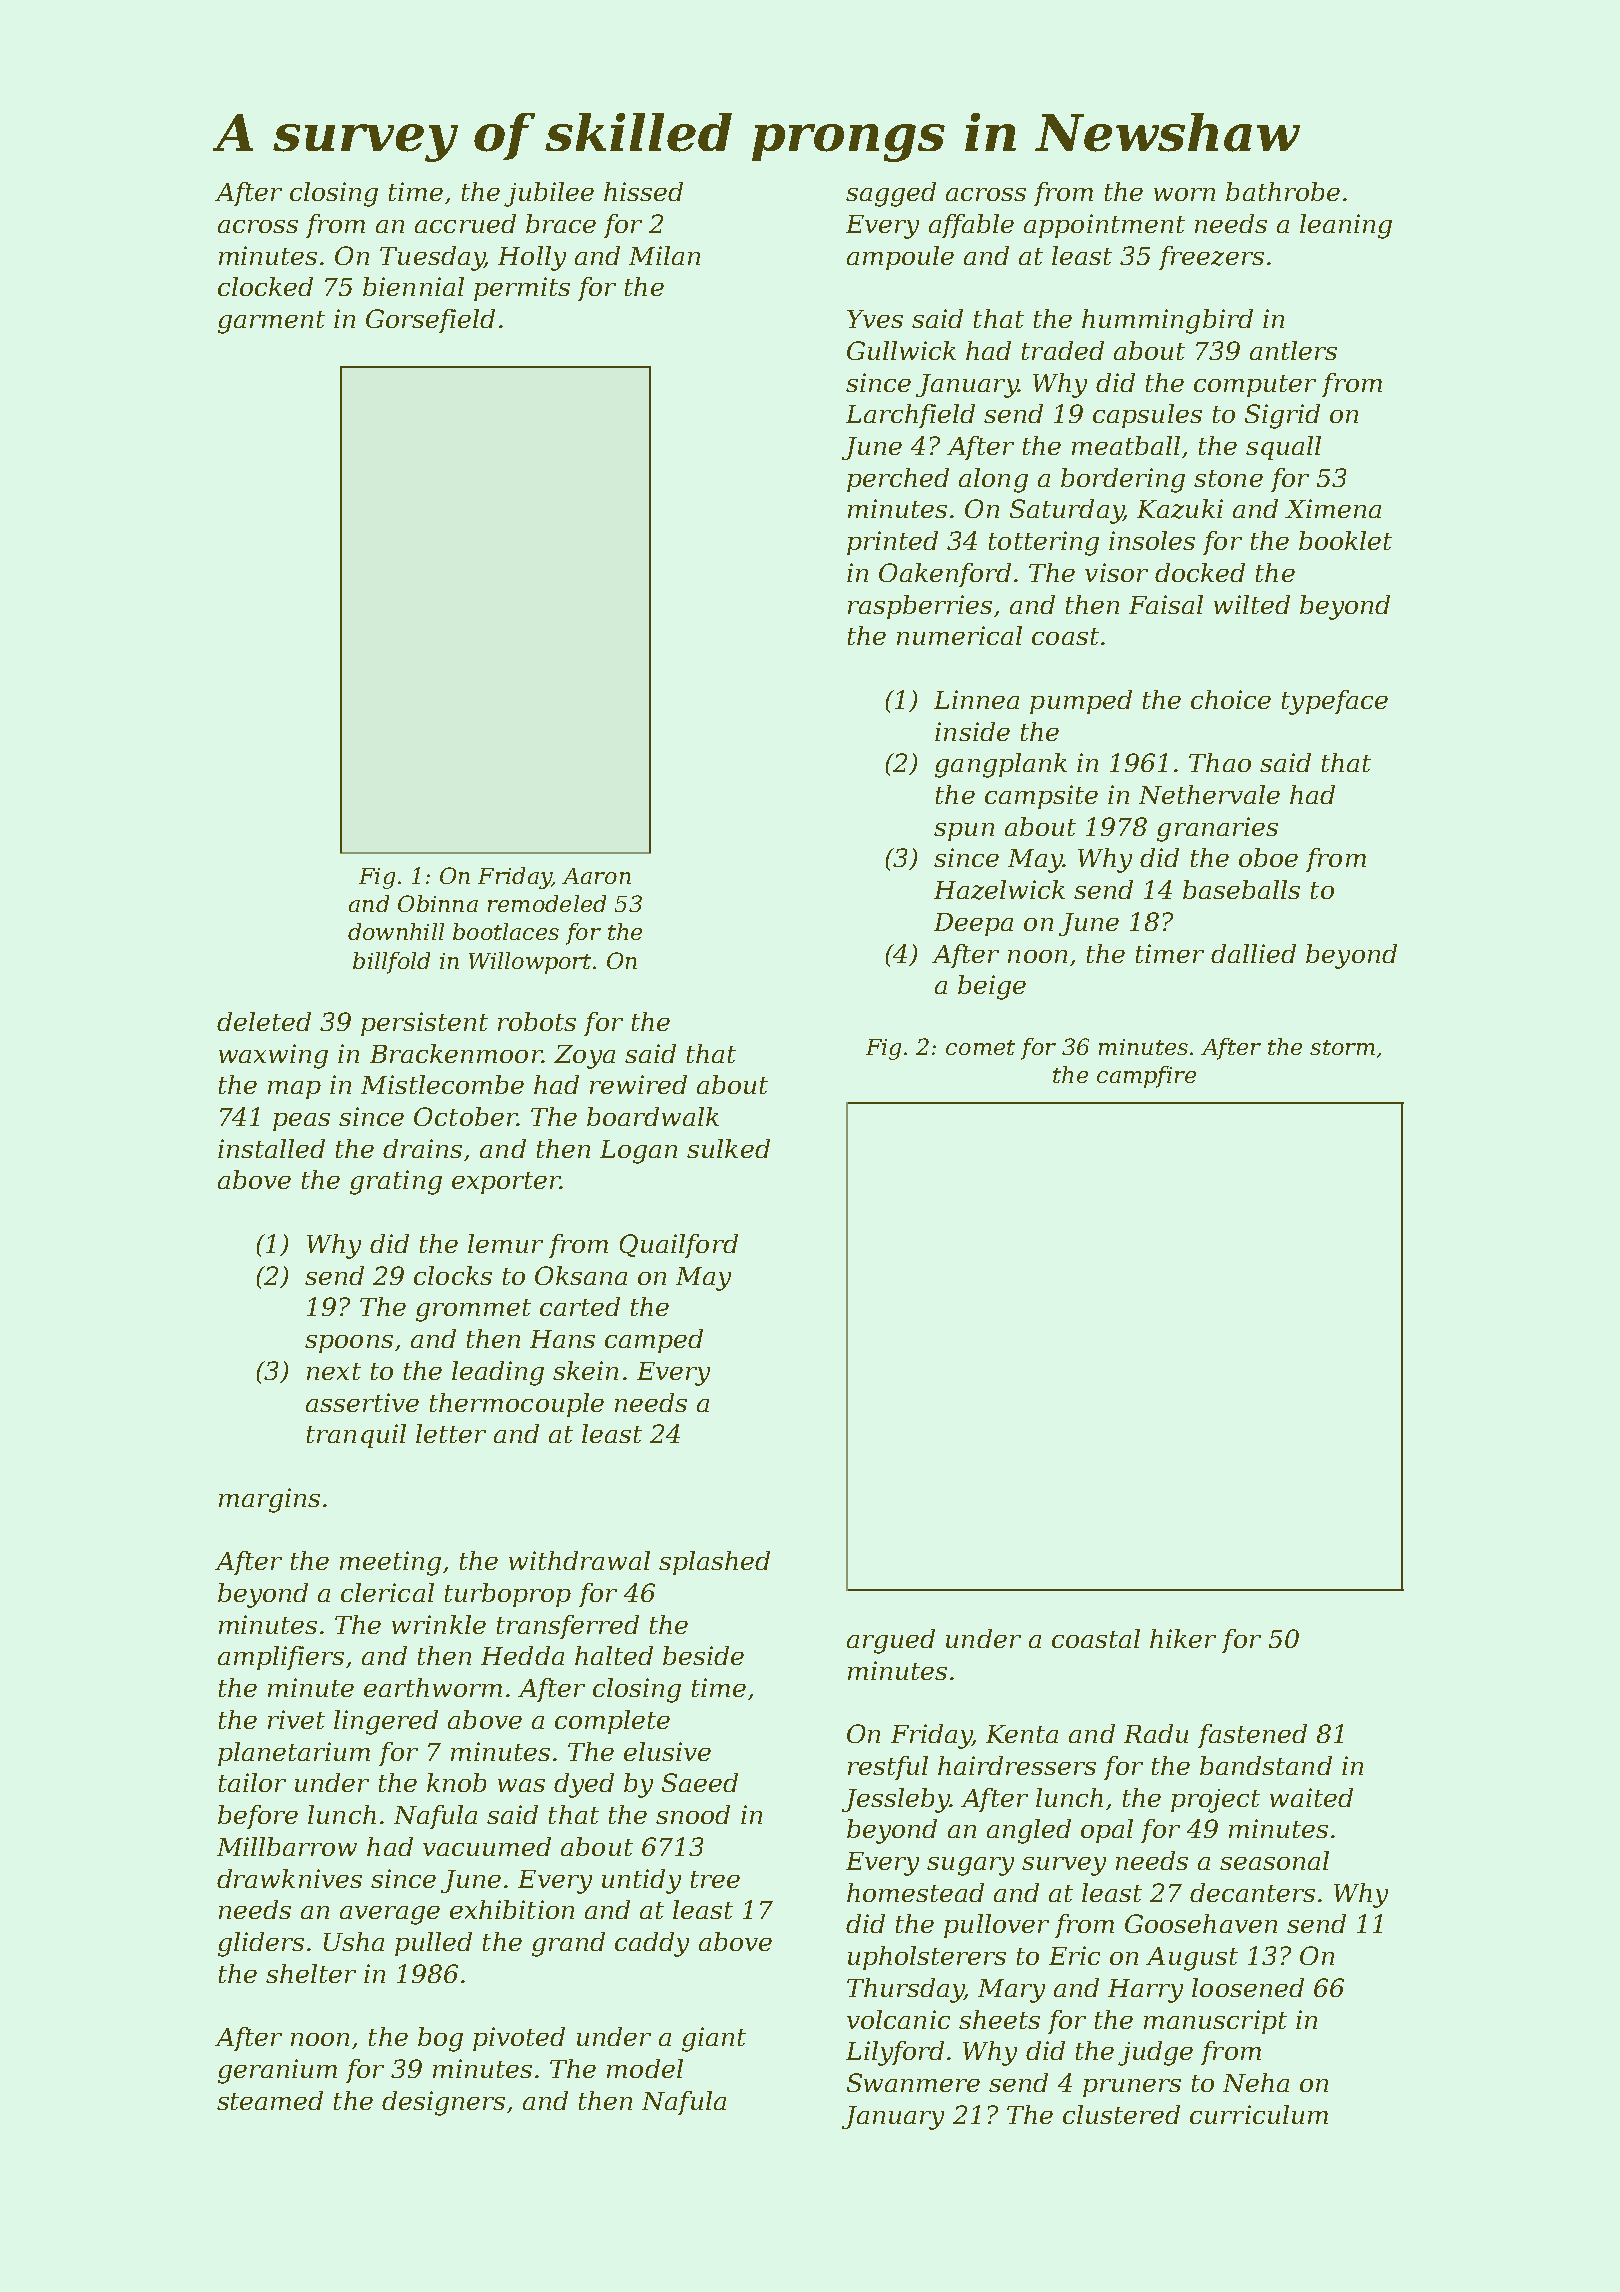 This document has width=1620, height=2292. What do you see at coordinates (1183, 1638) in the document?
I see `hiker` at bounding box center [1183, 1638].
